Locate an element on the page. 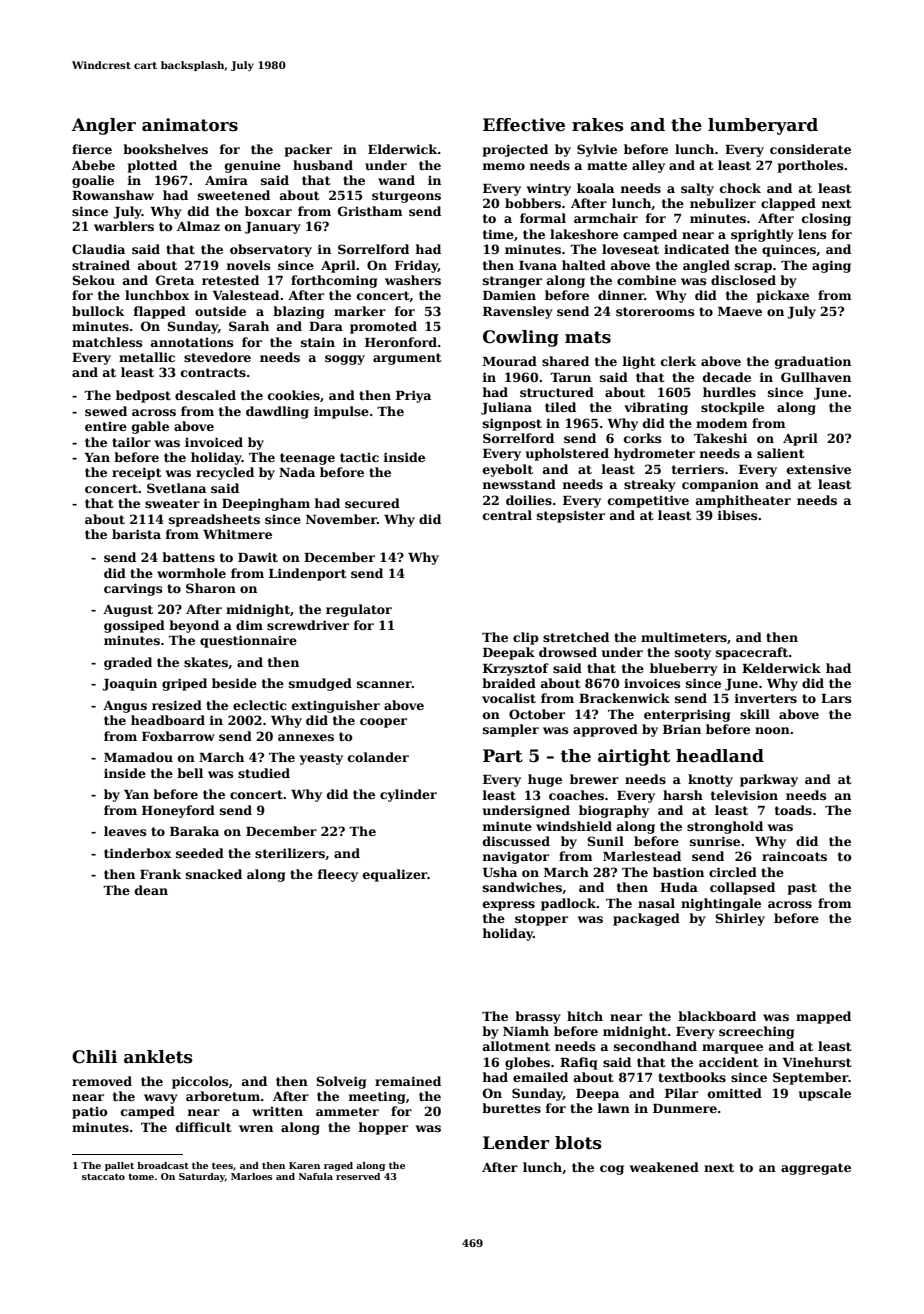 The width and height of the image is (924, 1314). packer is located at coordinates (308, 150).
